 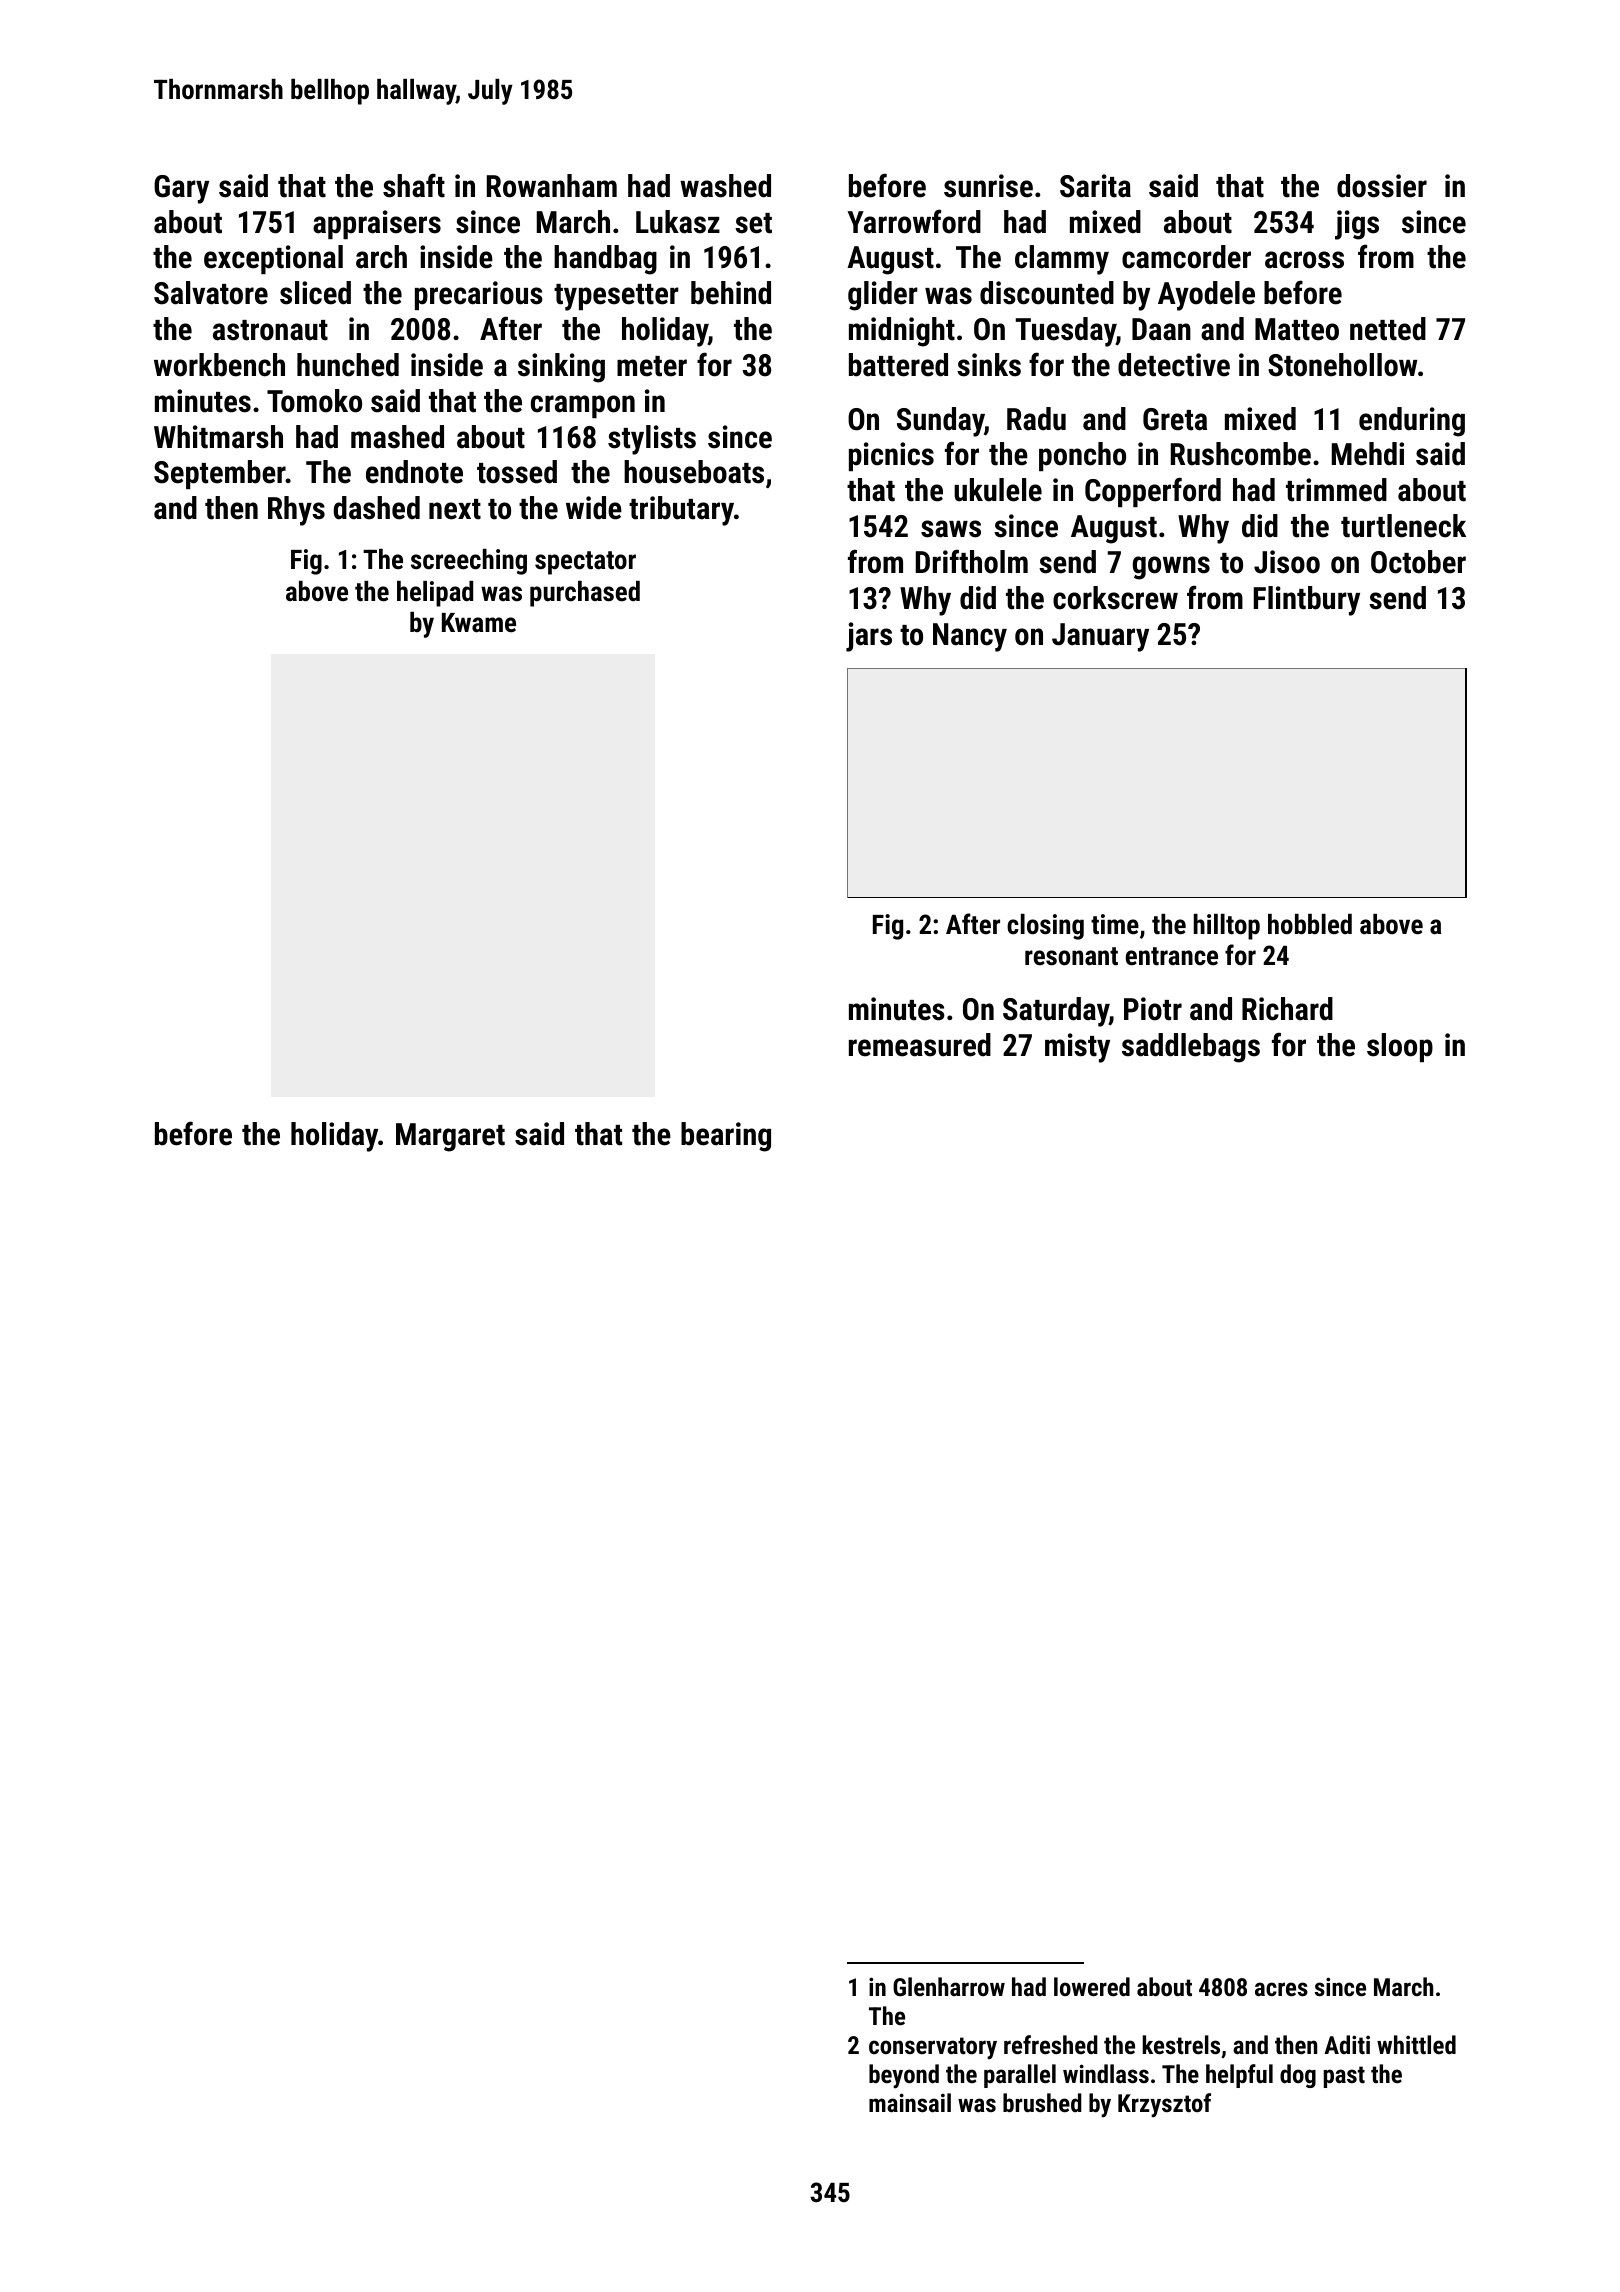 What do you see at coordinates (1281, 1989) in the page?
I see `acres` at bounding box center [1281, 1989].
